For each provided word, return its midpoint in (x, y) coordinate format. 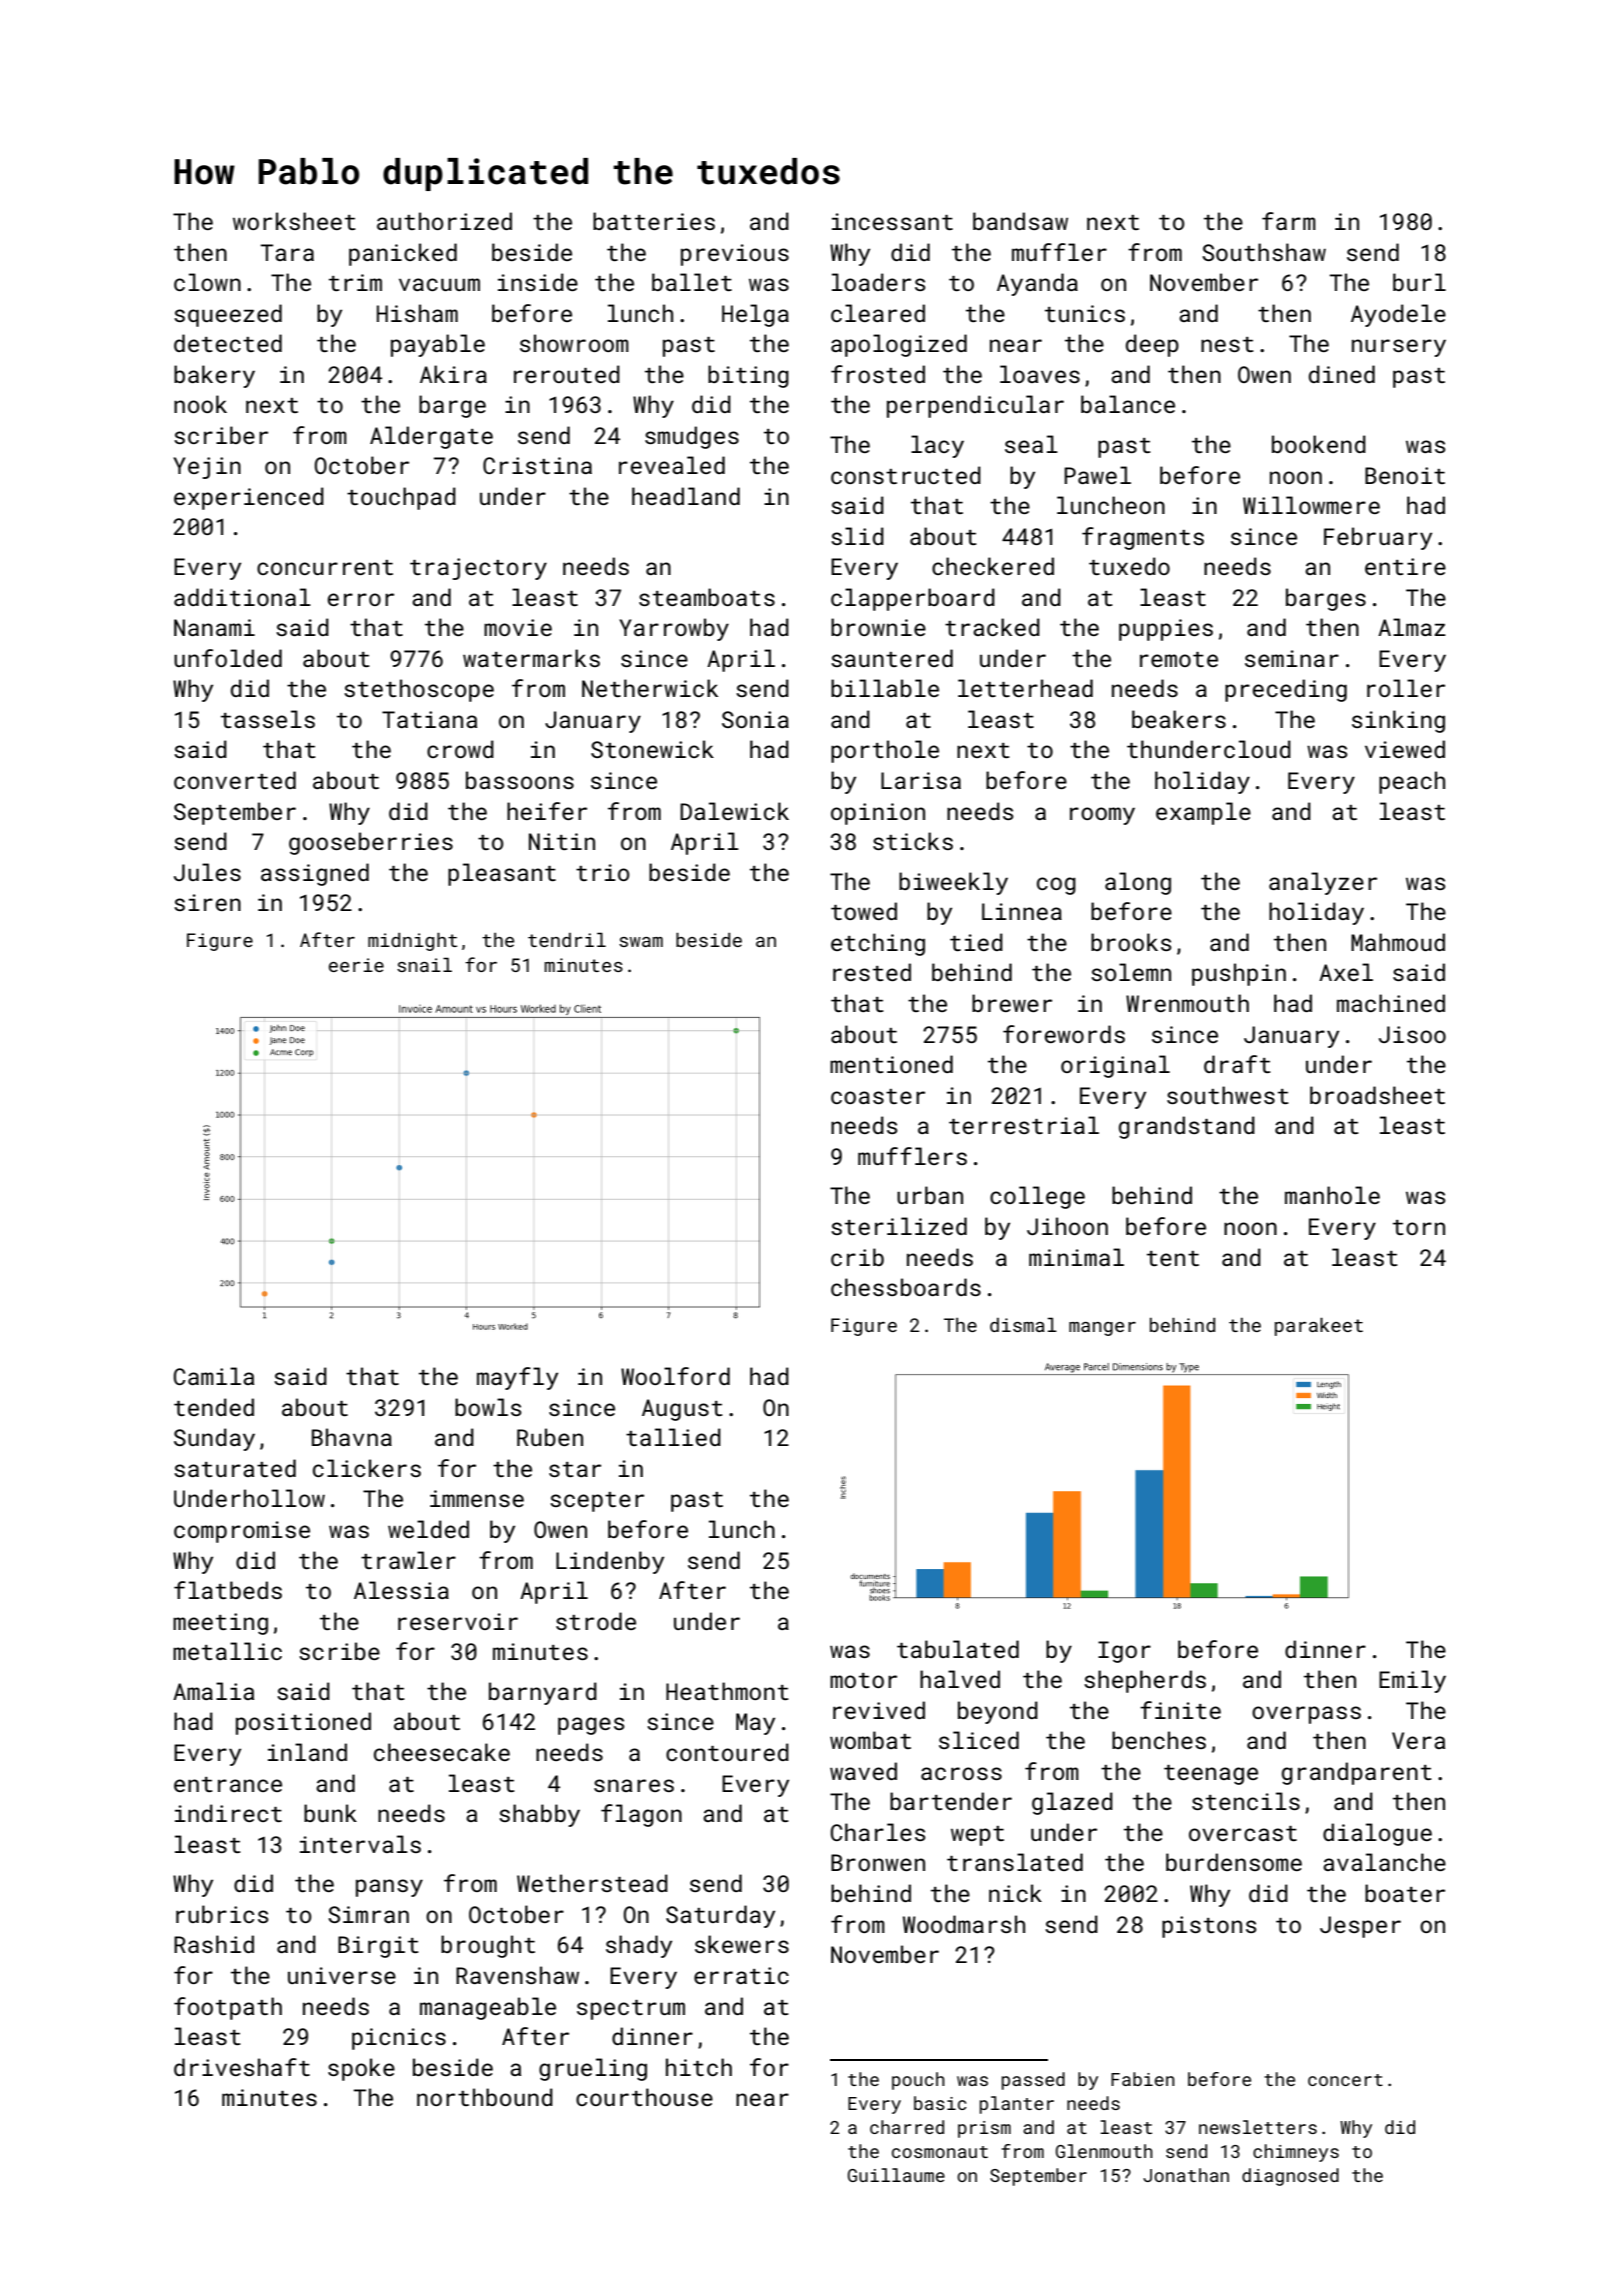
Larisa (921, 780)
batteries (654, 221)
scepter (597, 1502)
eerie (356, 965)
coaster (878, 1096)
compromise (242, 1532)
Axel (1346, 972)
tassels (268, 719)
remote (1179, 659)
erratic (741, 1975)
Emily (1412, 1681)
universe (342, 1975)
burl (1419, 282)
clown (207, 282)
